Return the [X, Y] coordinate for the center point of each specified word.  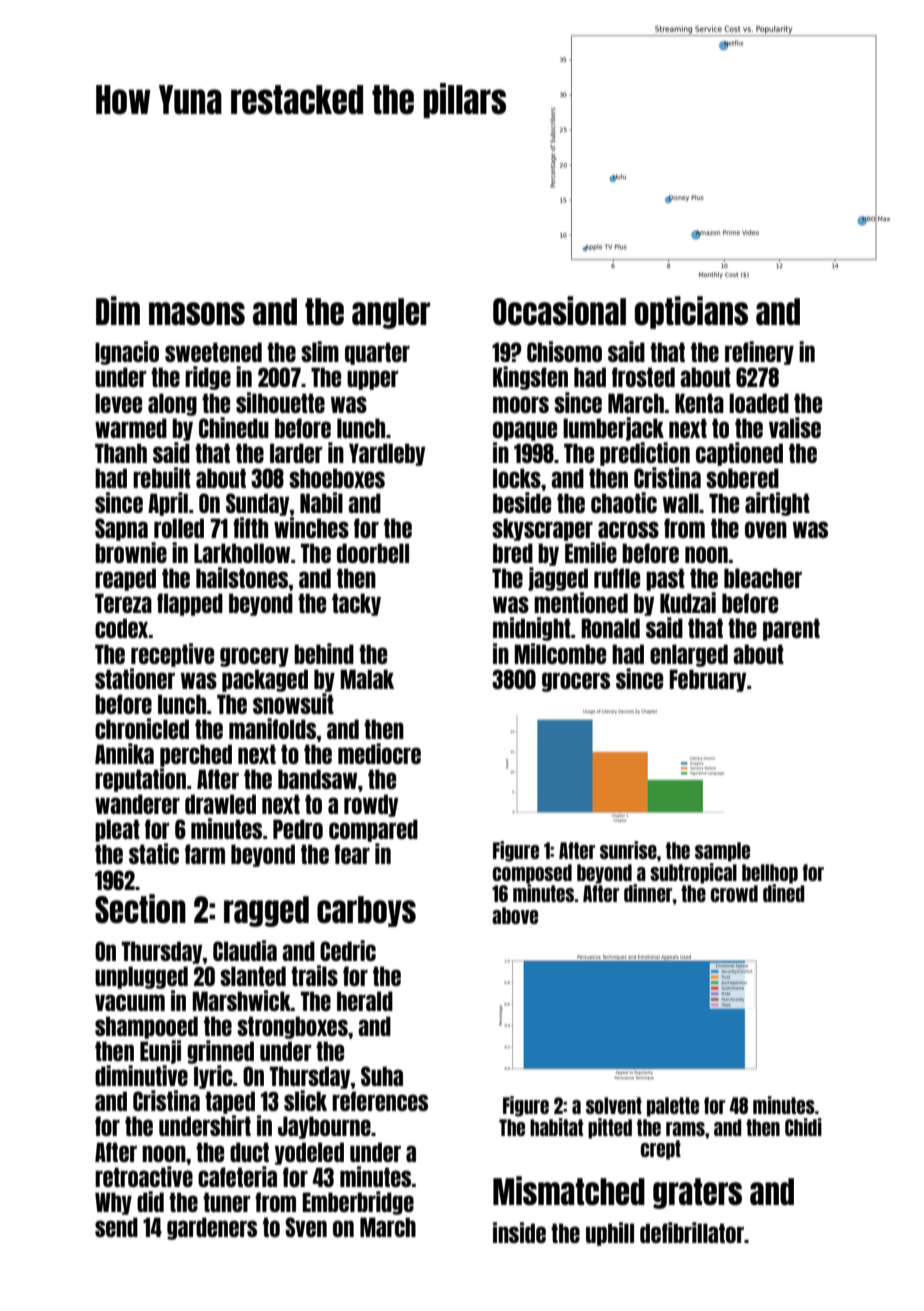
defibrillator [692, 1232]
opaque [525, 431]
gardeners [212, 1228]
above [515, 915]
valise [795, 427]
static [154, 853]
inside [519, 1232]
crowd [734, 893]
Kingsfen [530, 378]
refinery [759, 353]
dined [784, 893]
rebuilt [162, 477]
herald [365, 1001]
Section [140, 909]
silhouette [280, 402]
